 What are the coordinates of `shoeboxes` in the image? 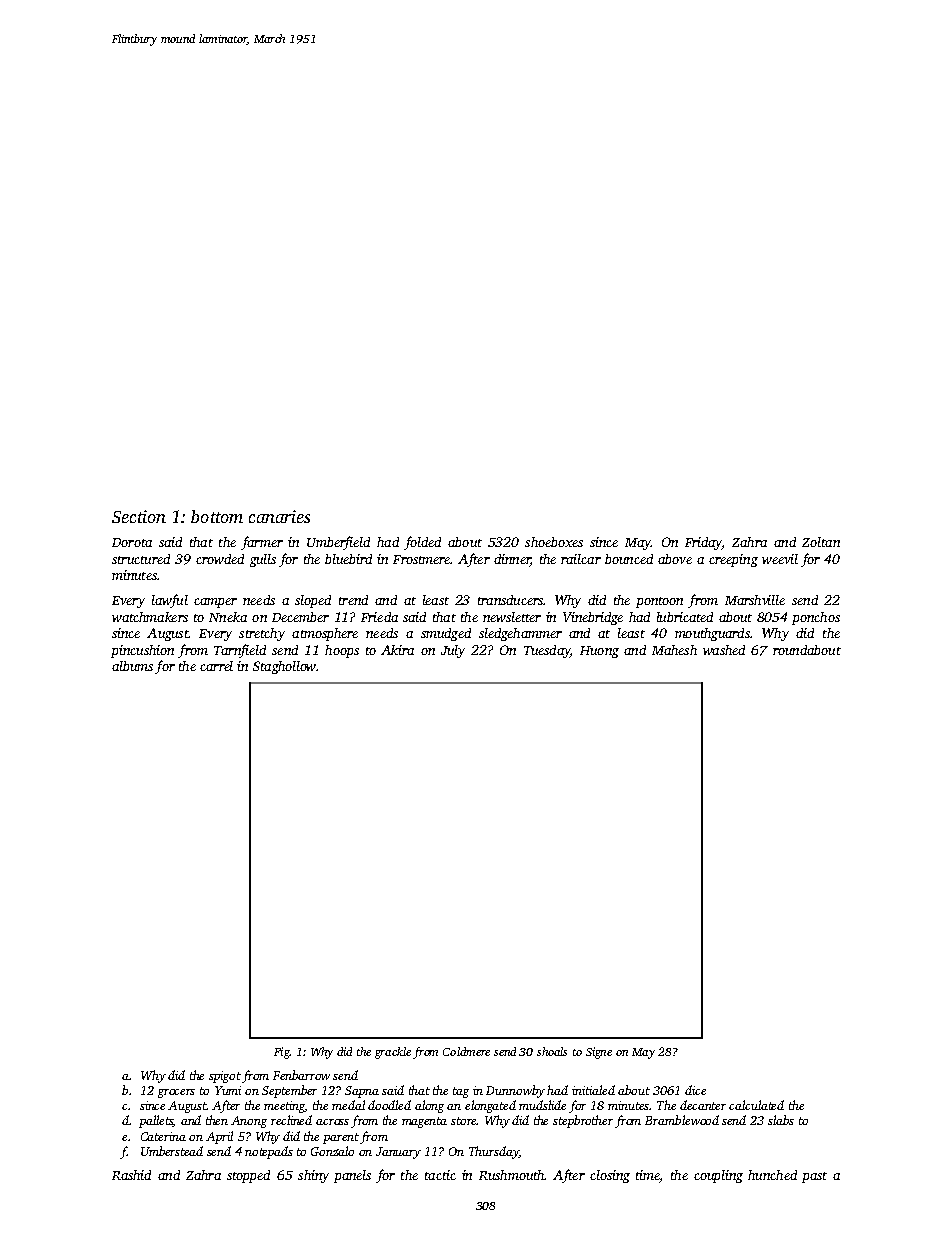 It's located at (554, 542).
